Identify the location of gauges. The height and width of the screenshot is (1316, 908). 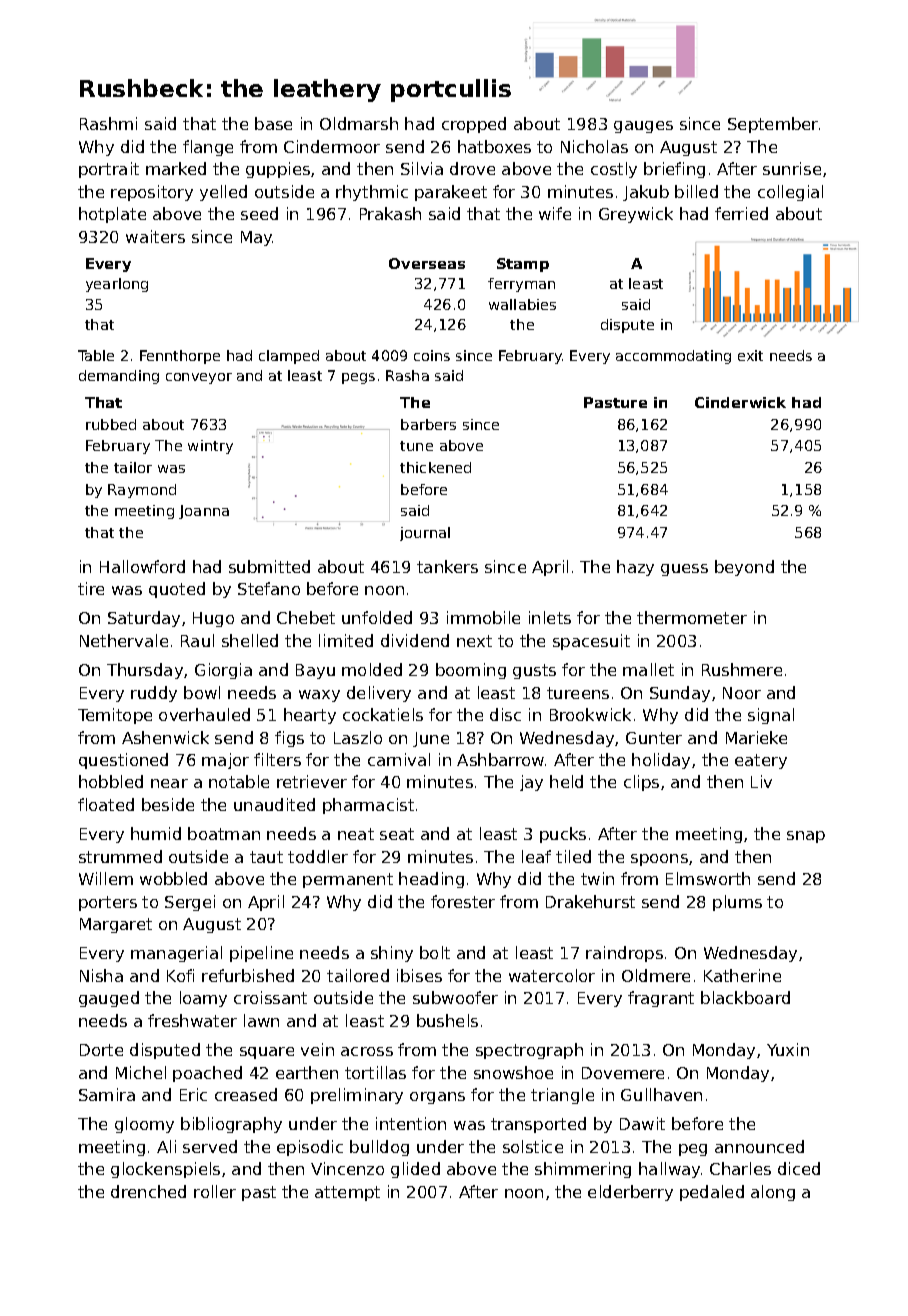
(643, 127).
